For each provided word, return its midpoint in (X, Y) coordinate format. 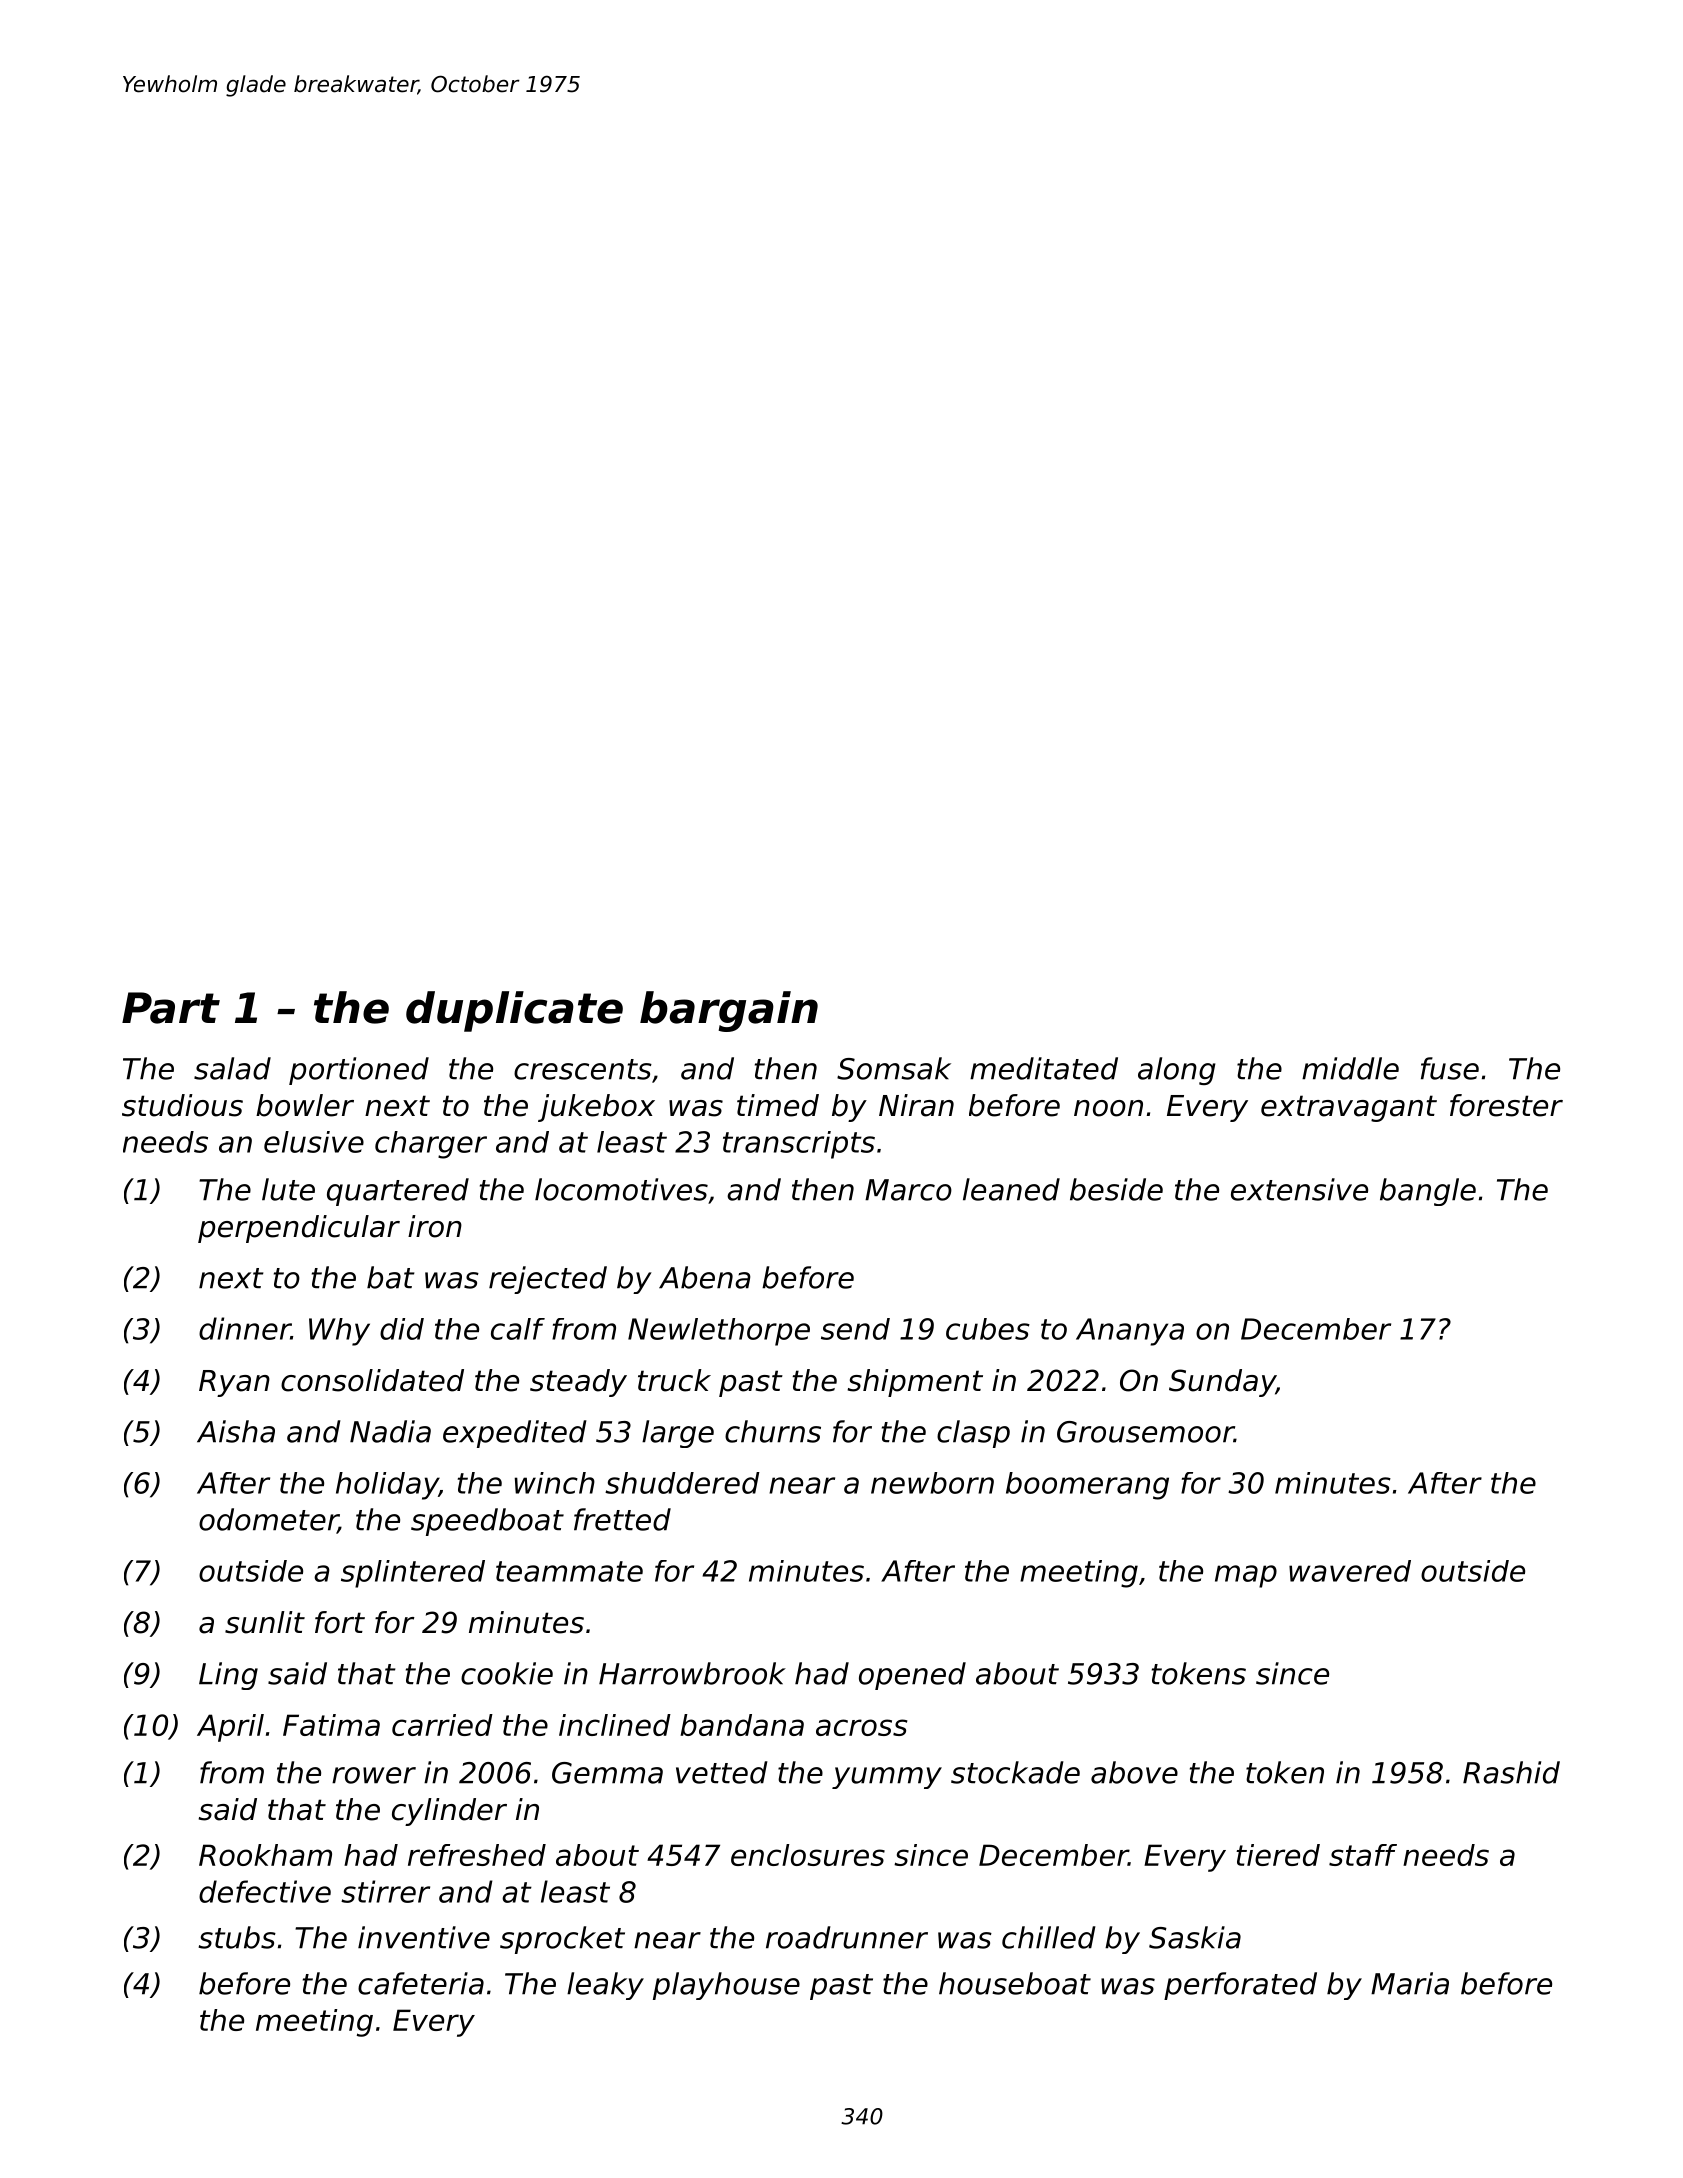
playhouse (726, 1986)
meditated (1044, 1068)
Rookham (265, 1855)
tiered (1278, 1855)
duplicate (514, 1011)
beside (1116, 1189)
